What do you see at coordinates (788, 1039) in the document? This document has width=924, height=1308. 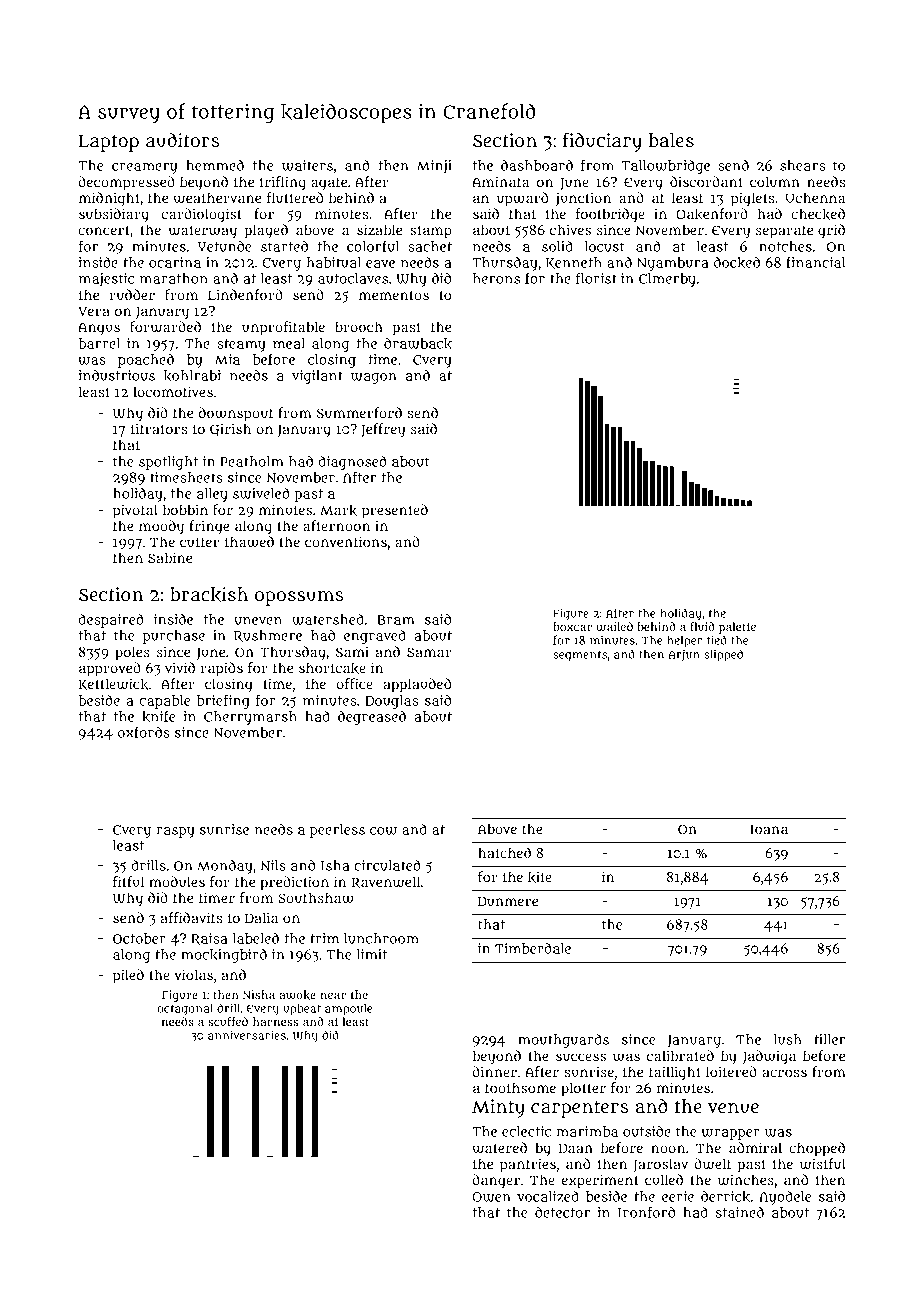 I see `lush` at bounding box center [788, 1039].
